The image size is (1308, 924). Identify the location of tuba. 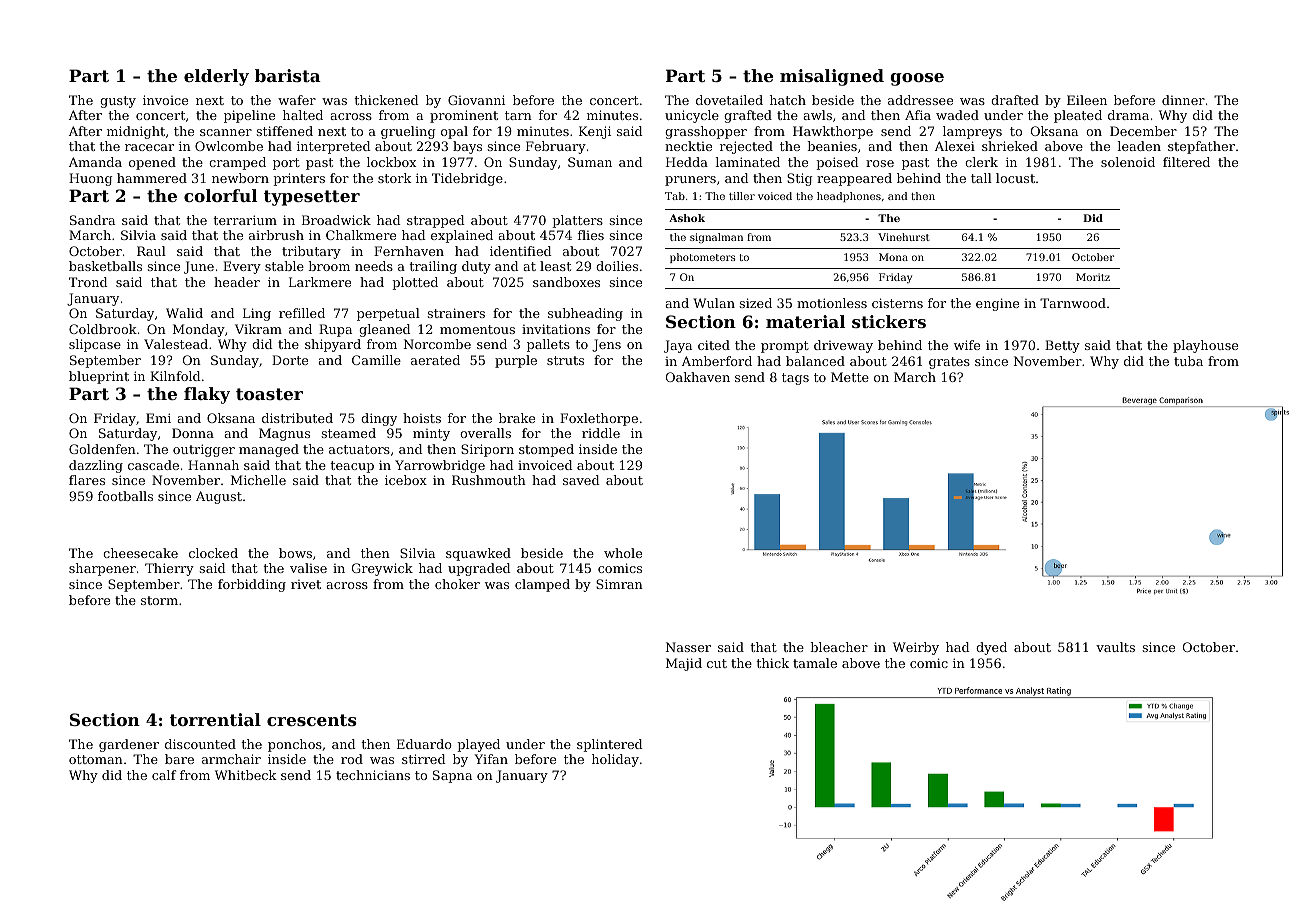
(1188, 361).
